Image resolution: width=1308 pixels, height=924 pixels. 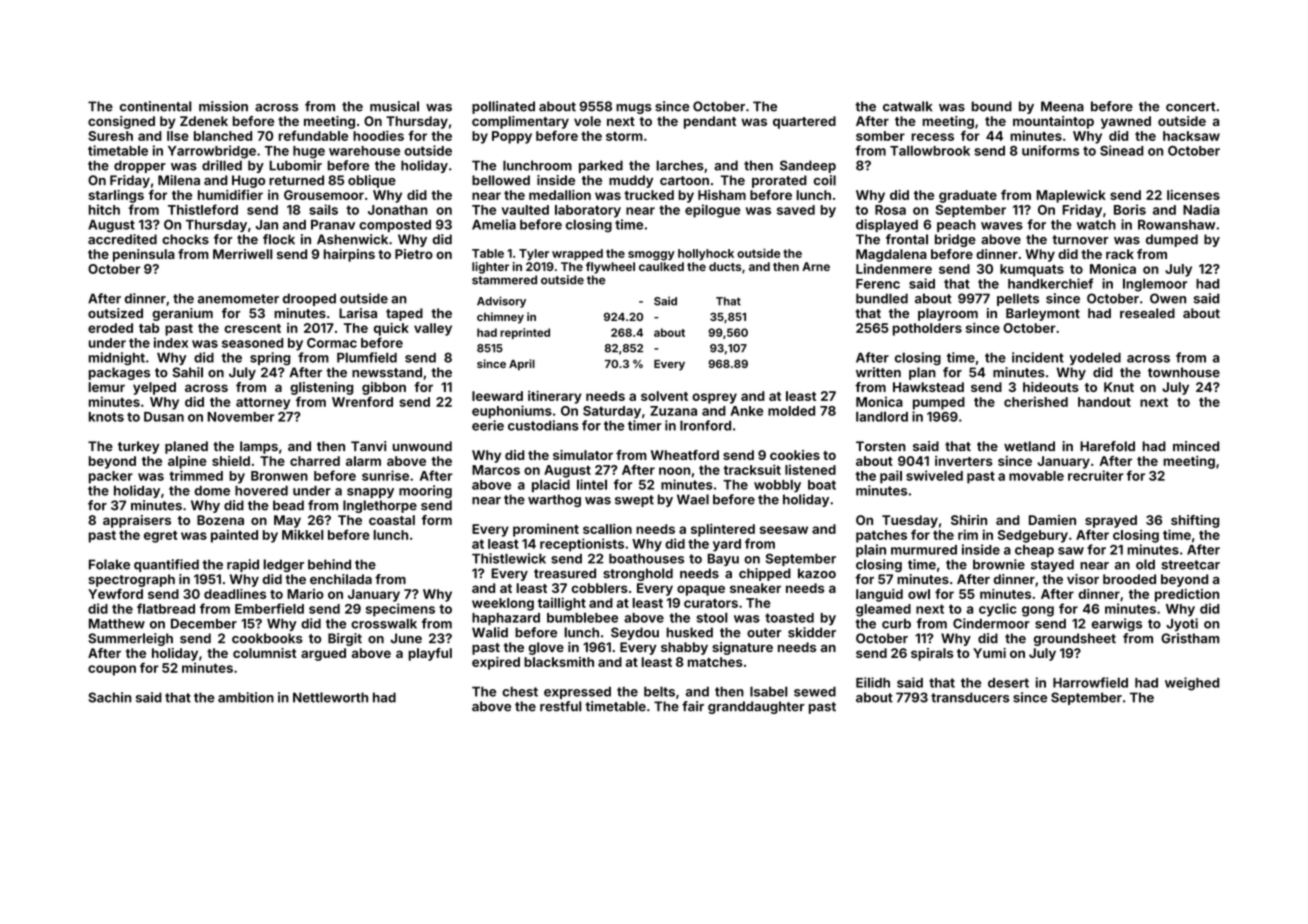 What do you see at coordinates (1190, 107) in the page?
I see `concert` at bounding box center [1190, 107].
